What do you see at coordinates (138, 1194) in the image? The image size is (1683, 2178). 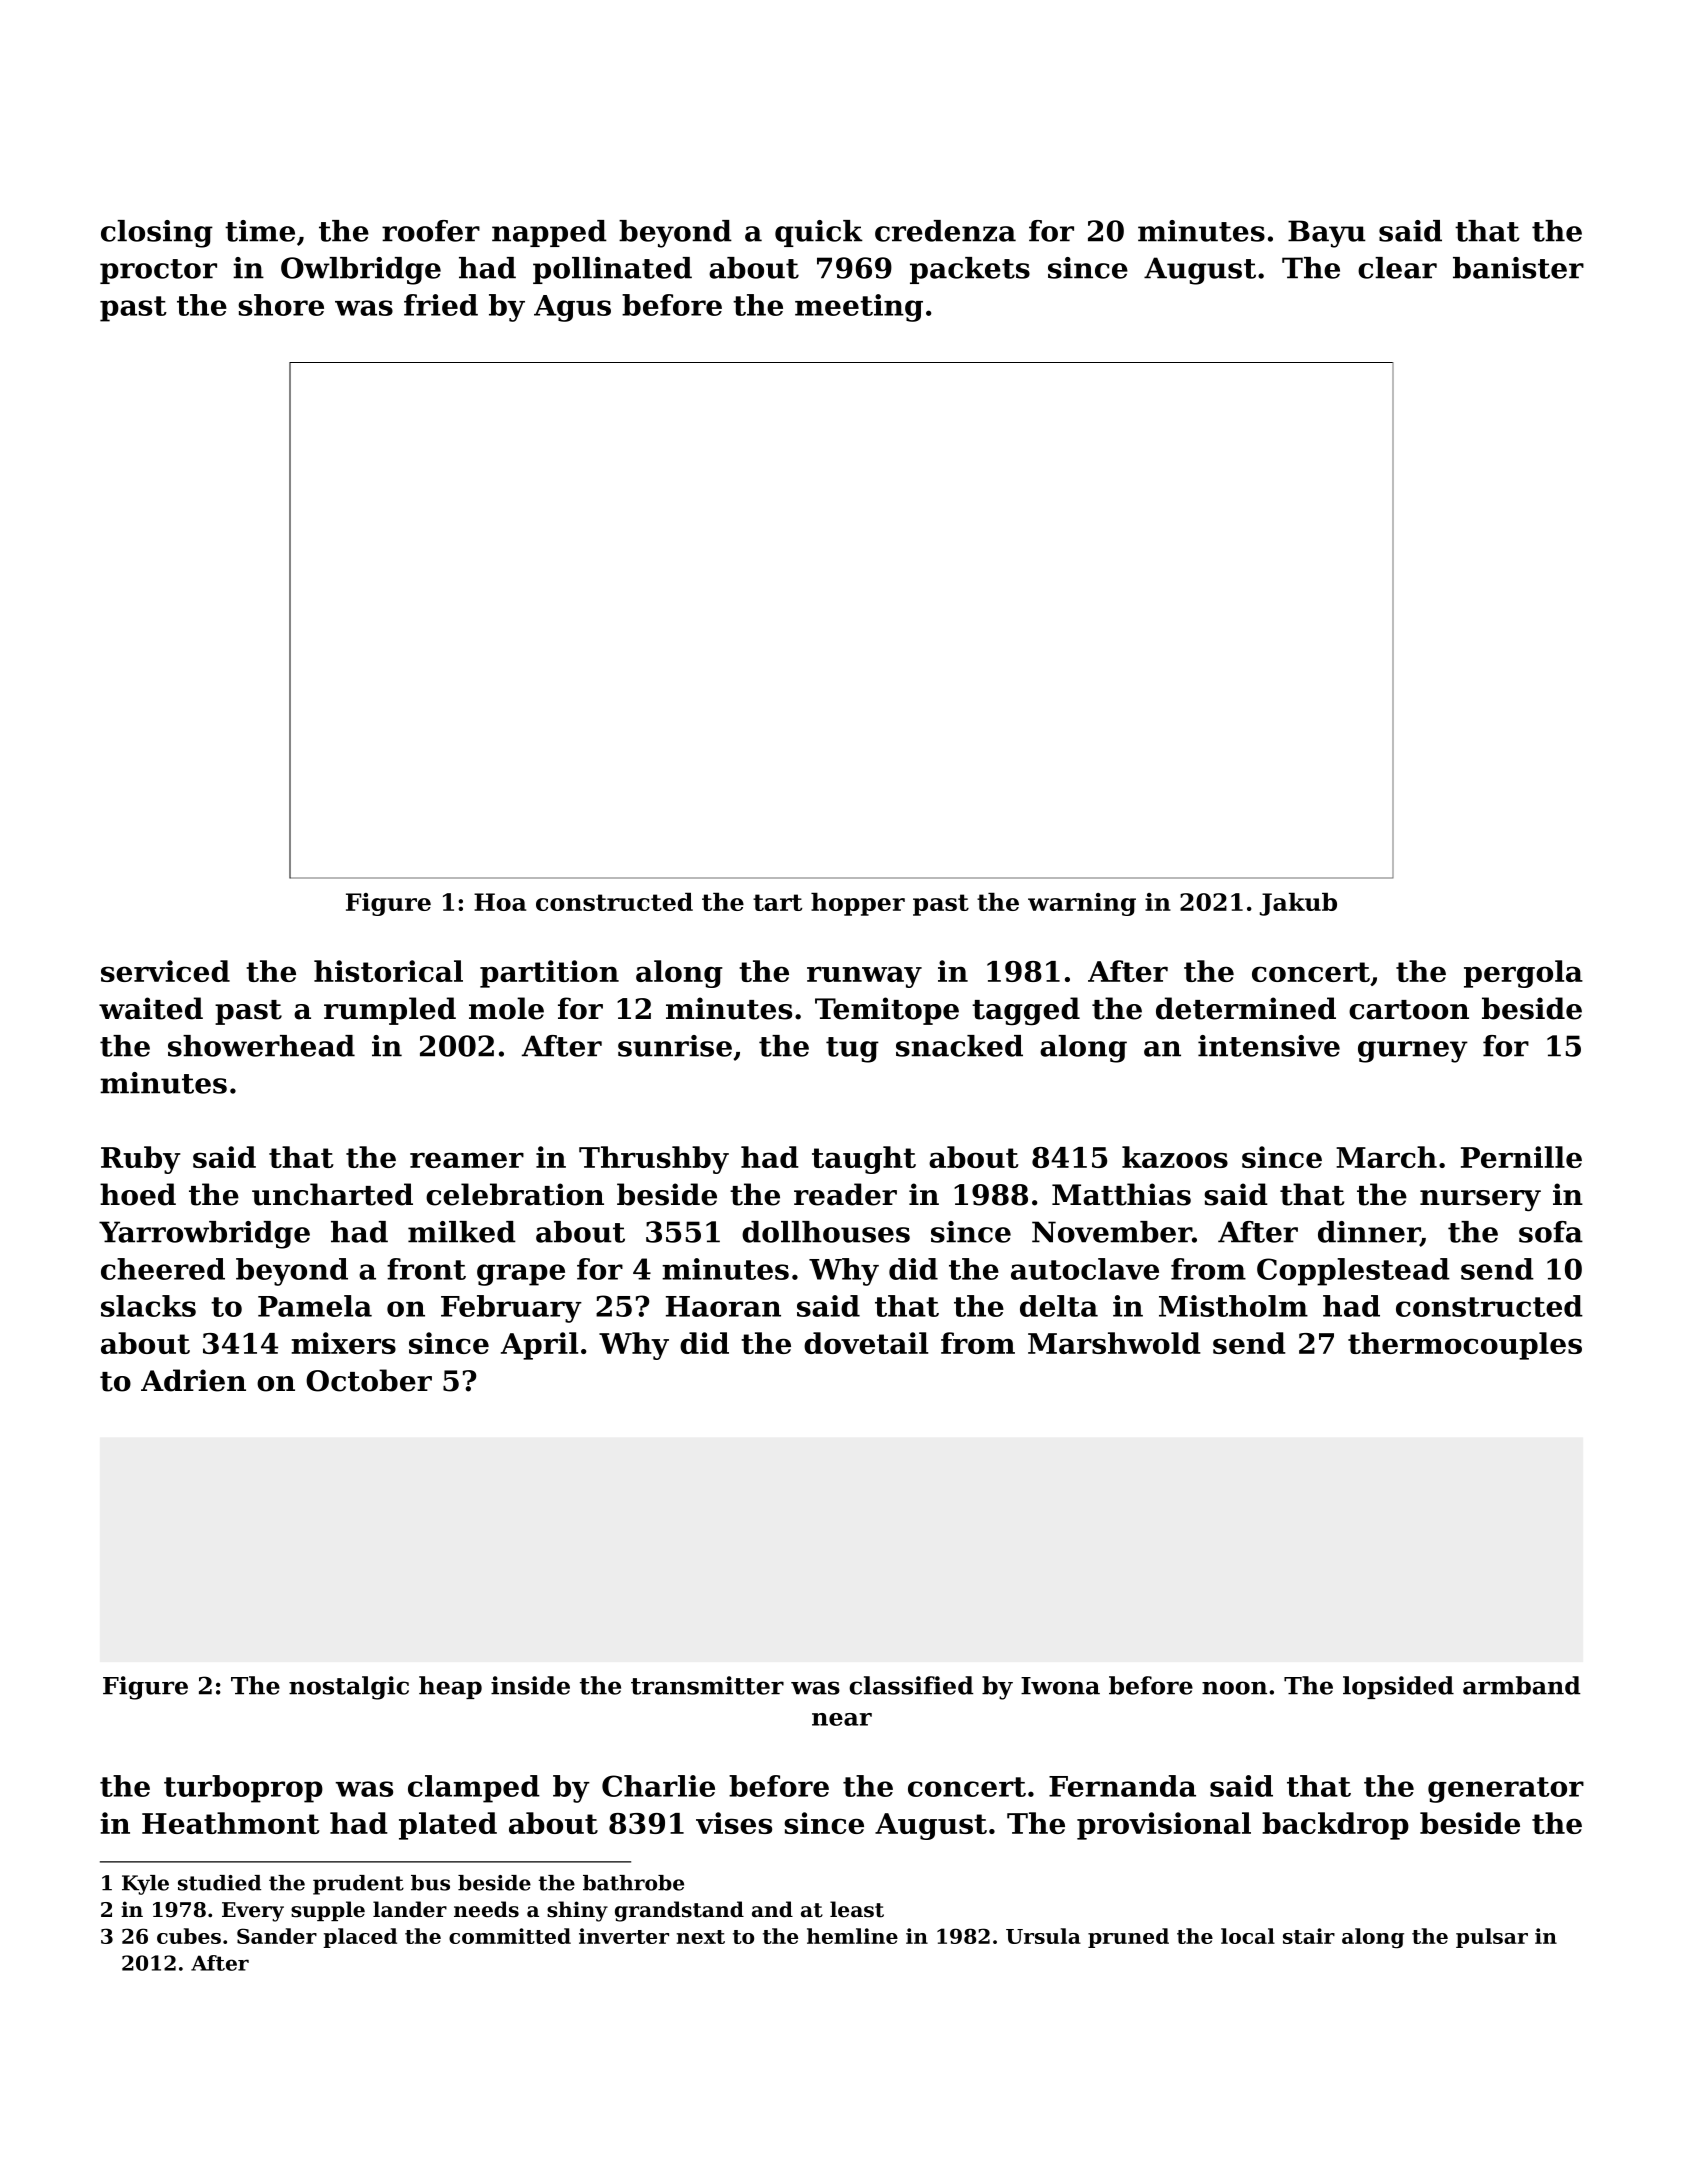 I see `hoed` at bounding box center [138, 1194].
